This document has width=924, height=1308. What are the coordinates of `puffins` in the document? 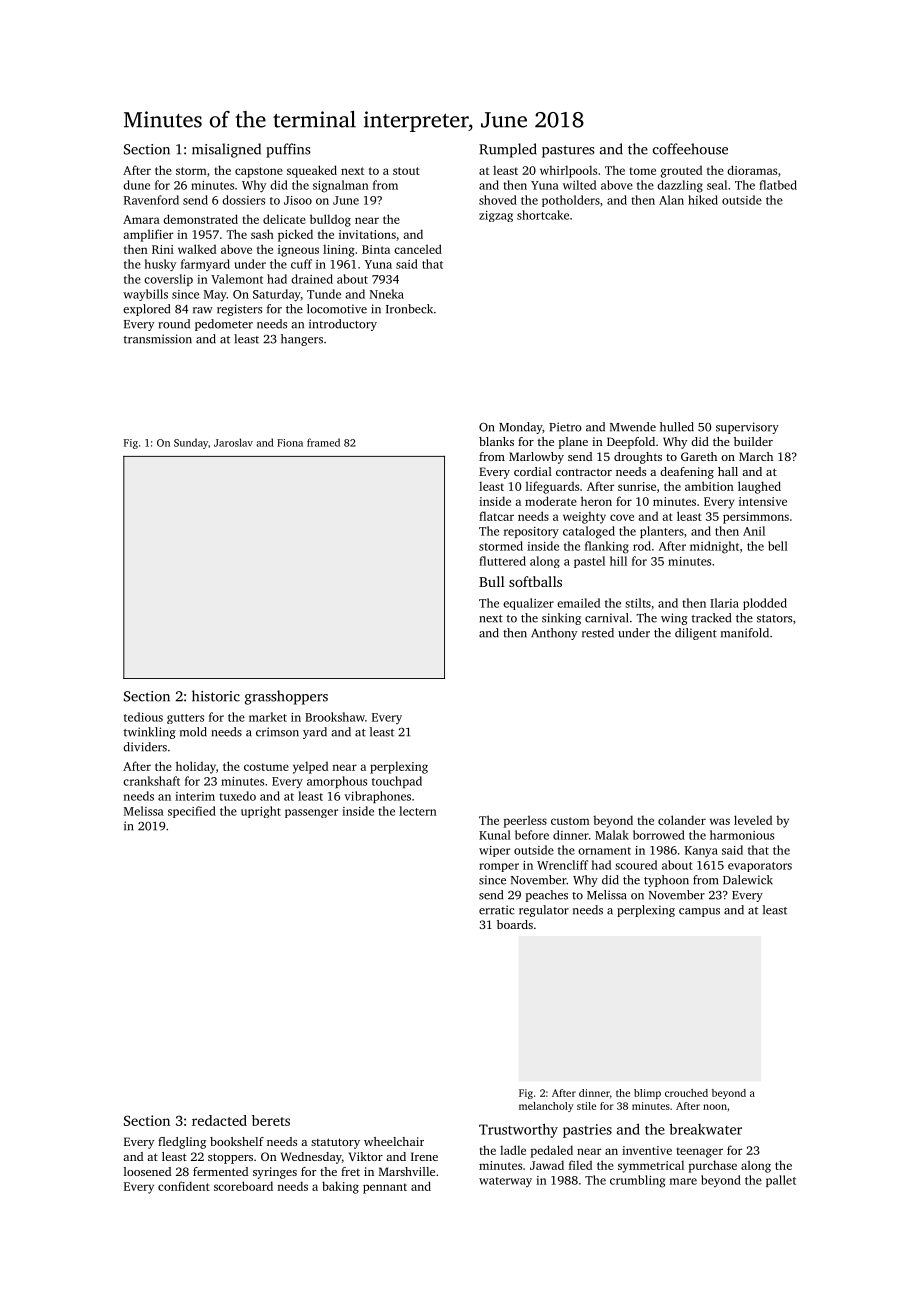 It's located at (288, 150).
